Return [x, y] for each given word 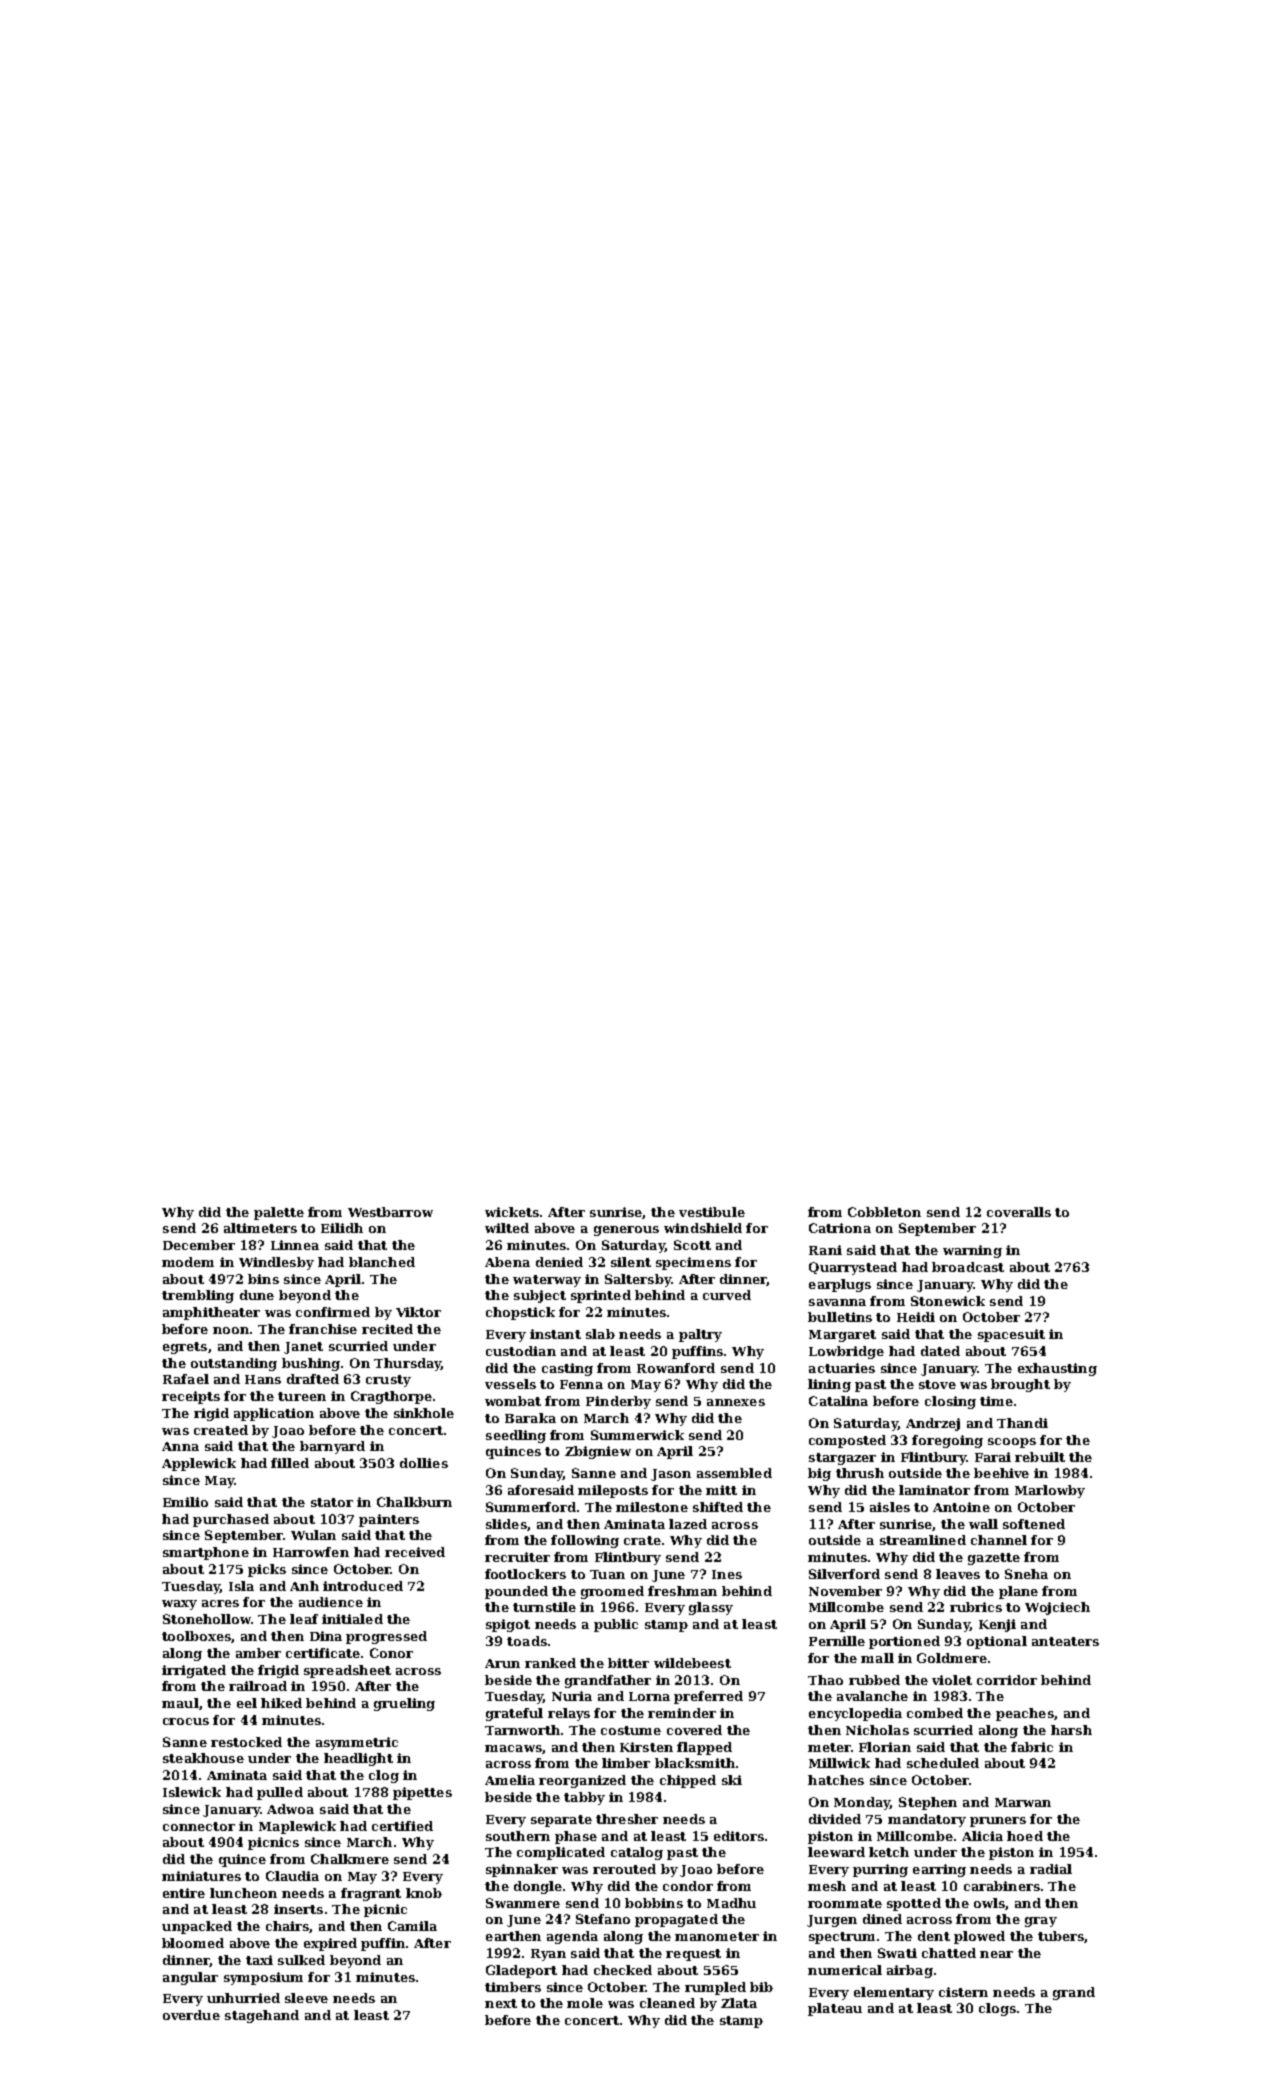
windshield [703, 1228]
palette [279, 1213]
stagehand [262, 2016]
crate [642, 1540]
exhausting [1057, 1369]
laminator [934, 1490]
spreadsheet [347, 1671]
